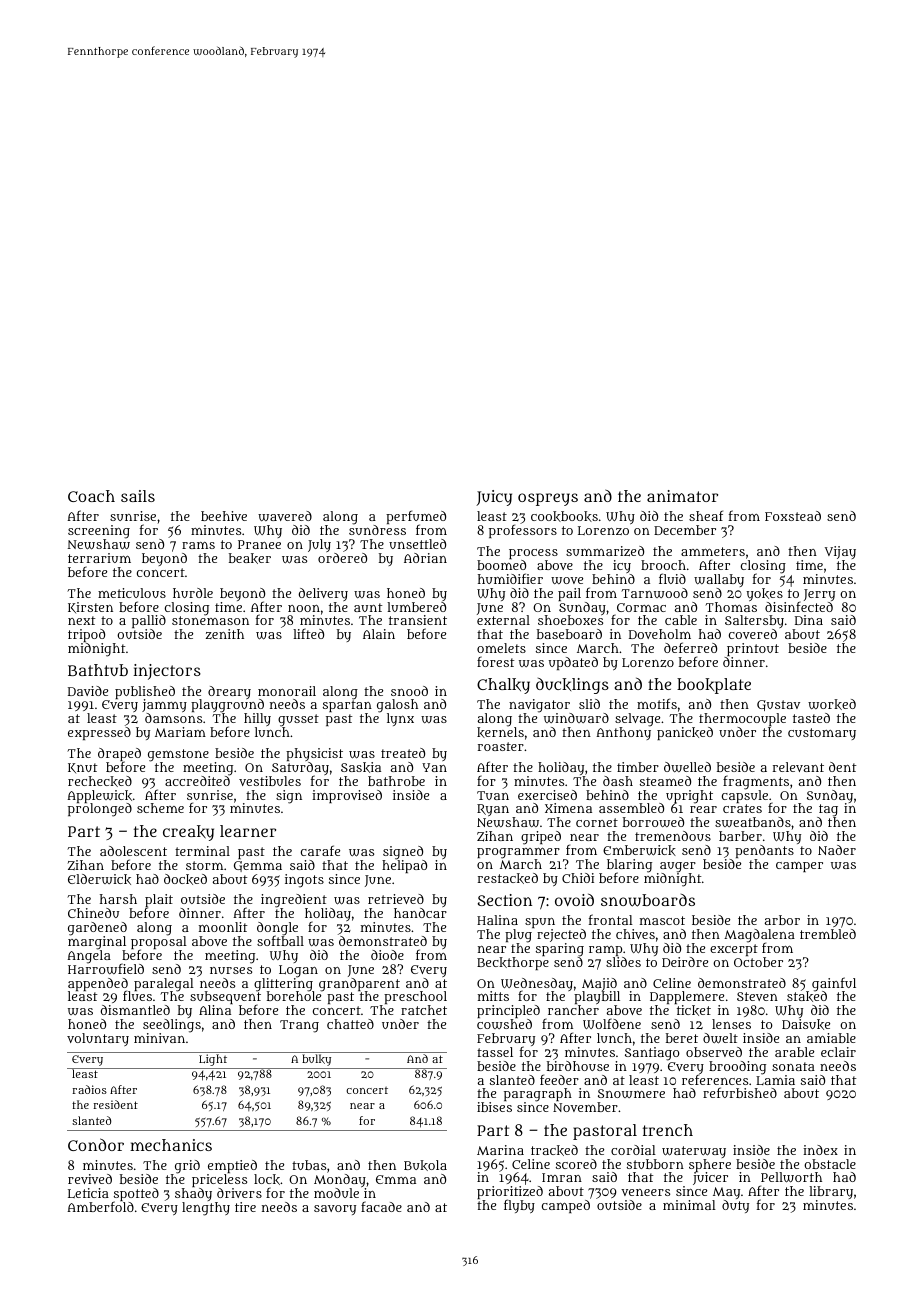 This document has width=924, height=1308. What do you see at coordinates (578, 1066) in the document?
I see `birdhouse` at bounding box center [578, 1066].
